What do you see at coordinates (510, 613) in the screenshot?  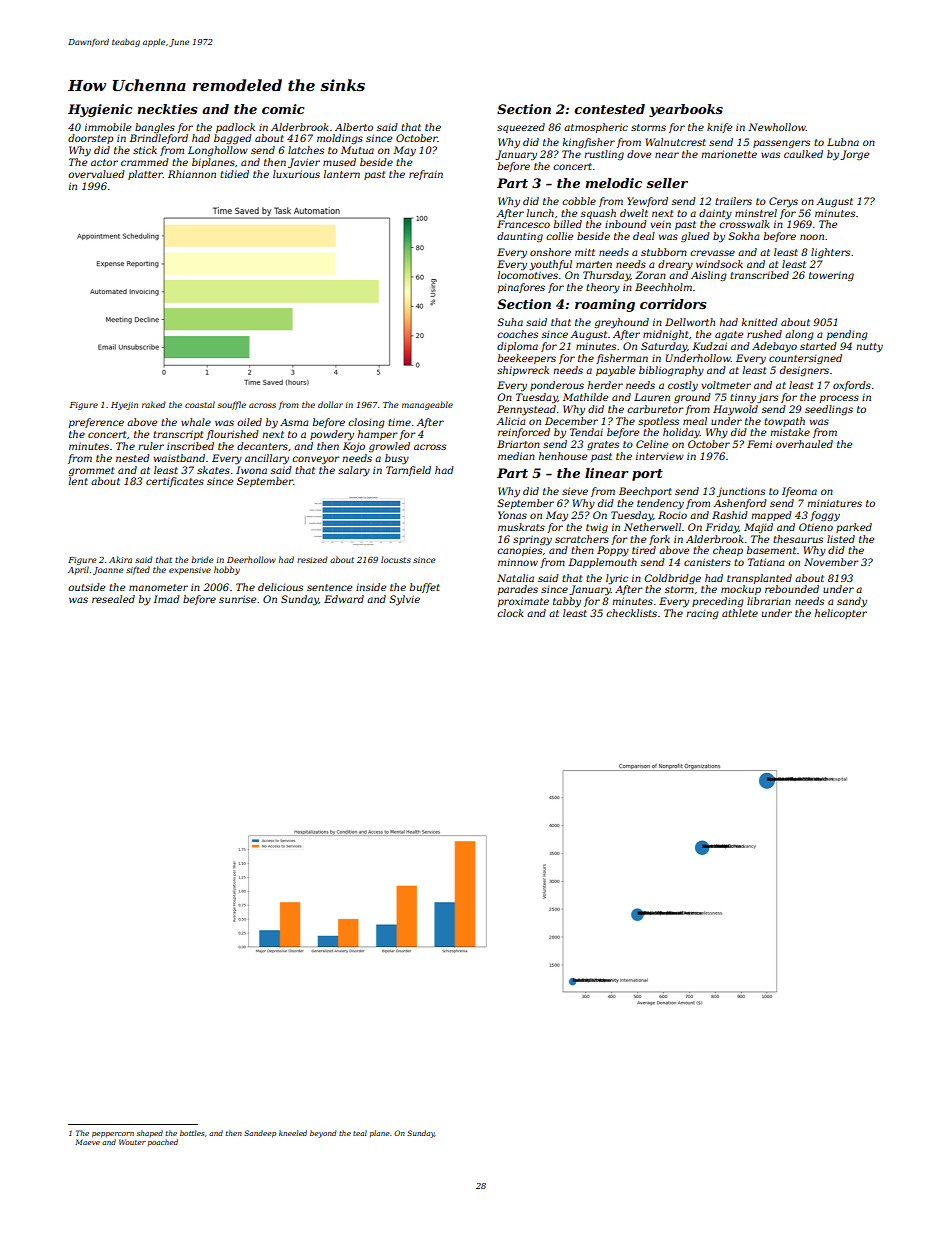 I see `clock` at bounding box center [510, 613].
